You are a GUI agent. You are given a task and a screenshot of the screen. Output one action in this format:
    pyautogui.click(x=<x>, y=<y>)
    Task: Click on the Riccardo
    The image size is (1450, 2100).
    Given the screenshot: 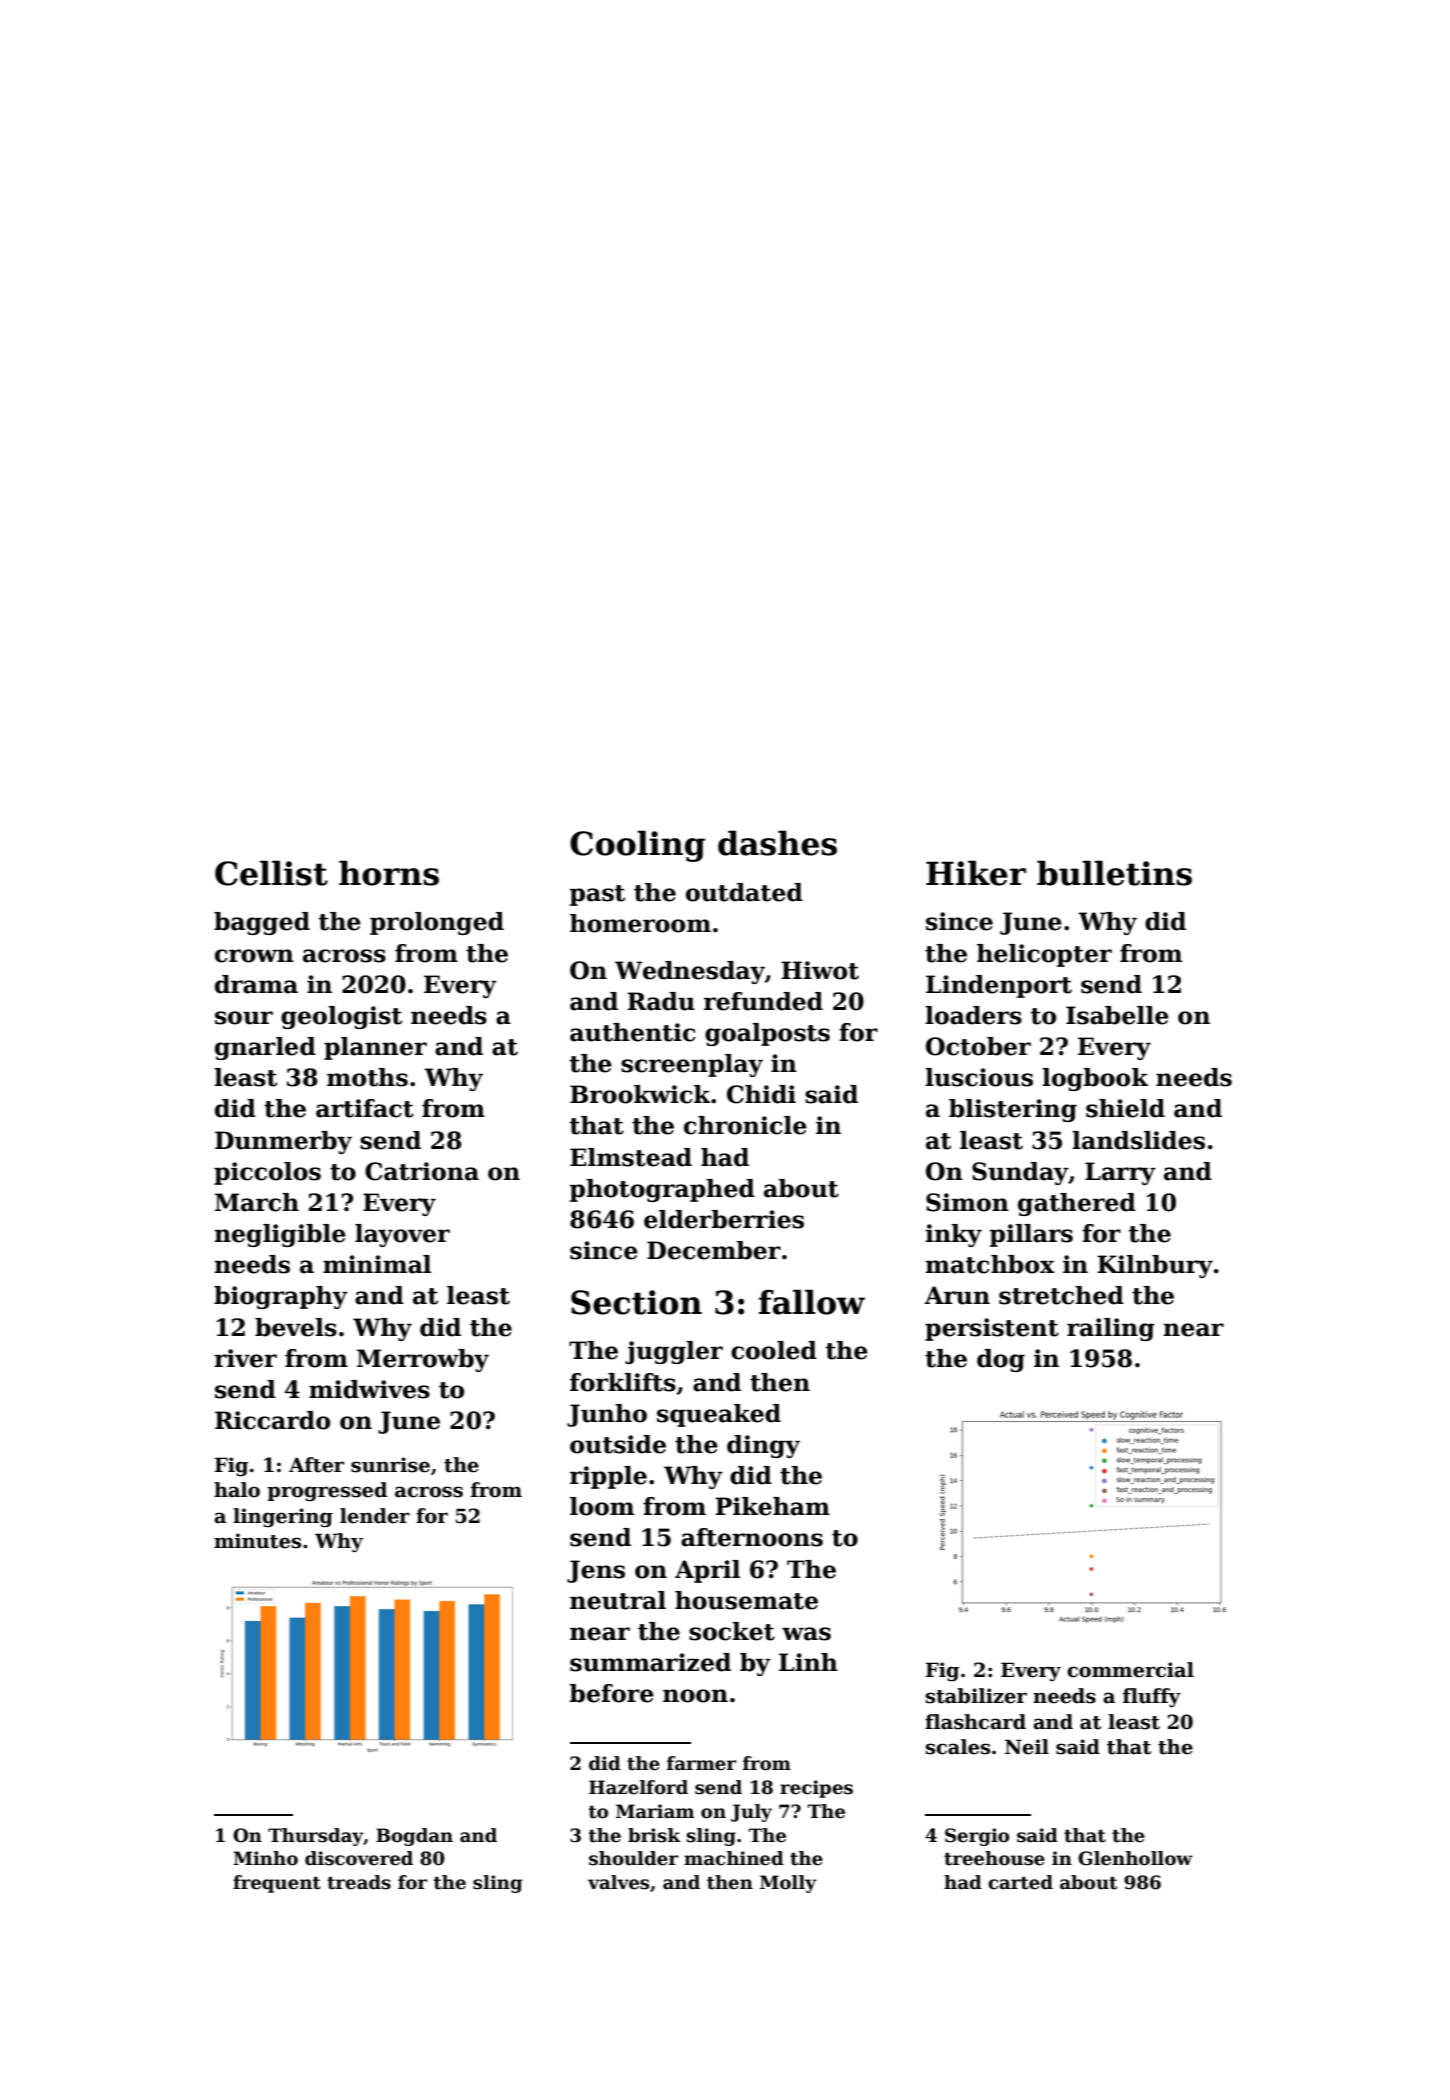 What is the action you would take?
    pyautogui.click(x=272, y=1420)
